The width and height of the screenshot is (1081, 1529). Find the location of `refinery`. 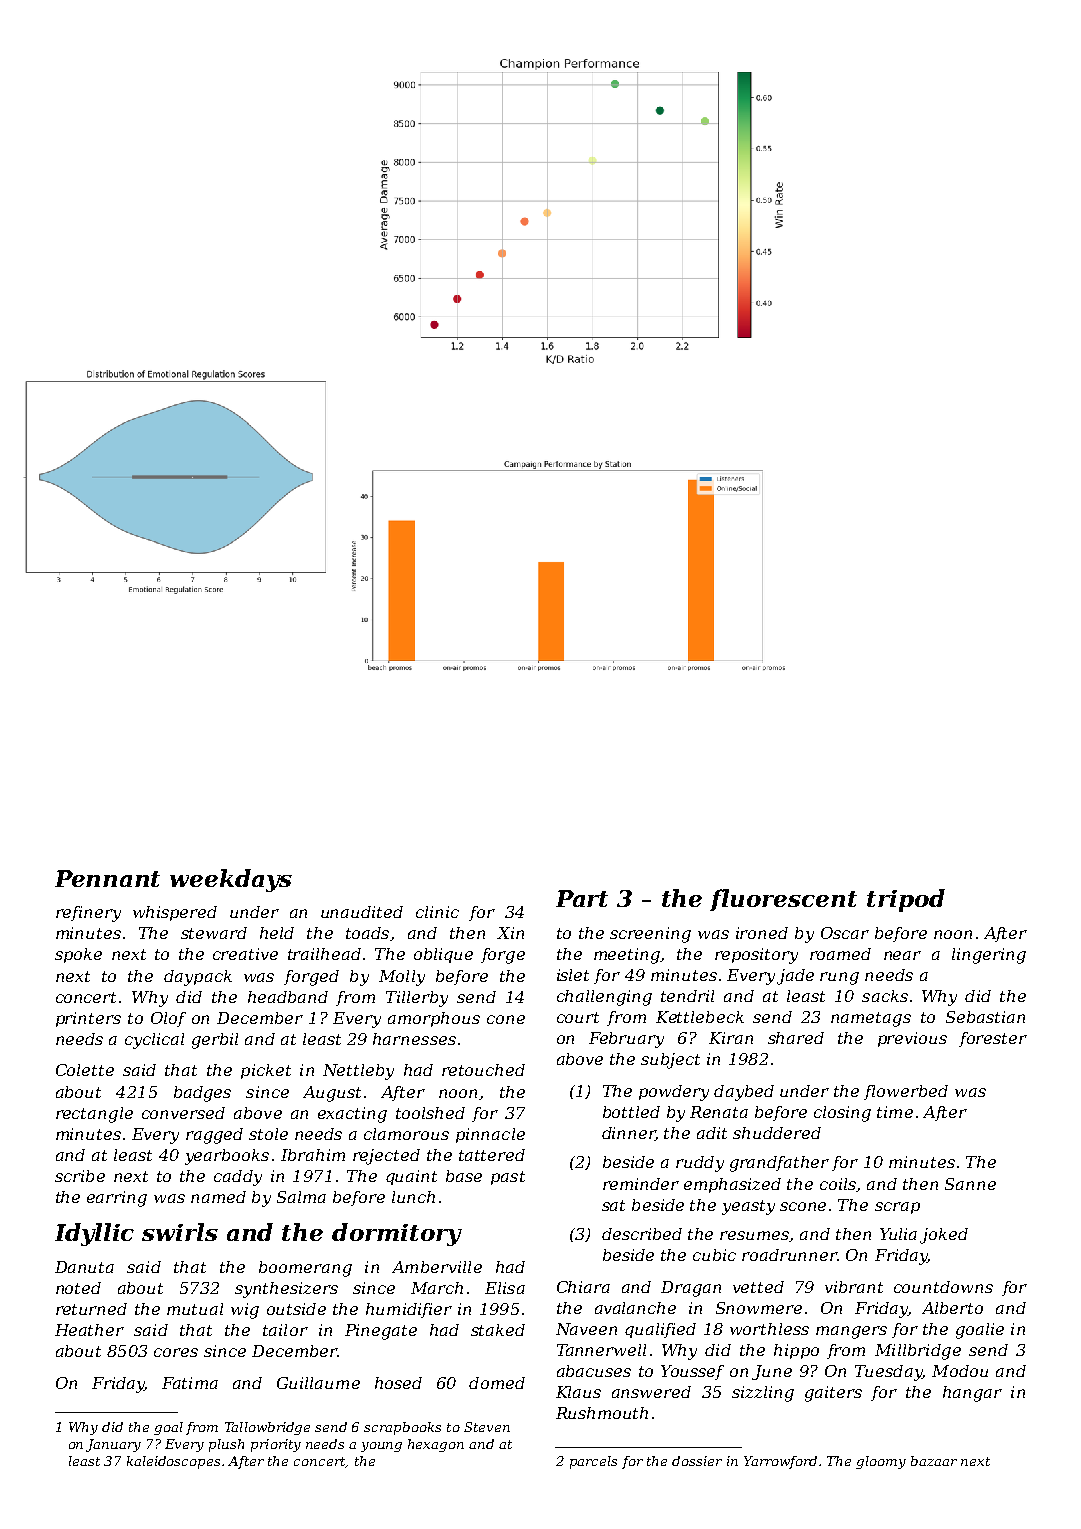

refinery is located at coordinates (88, 914).
